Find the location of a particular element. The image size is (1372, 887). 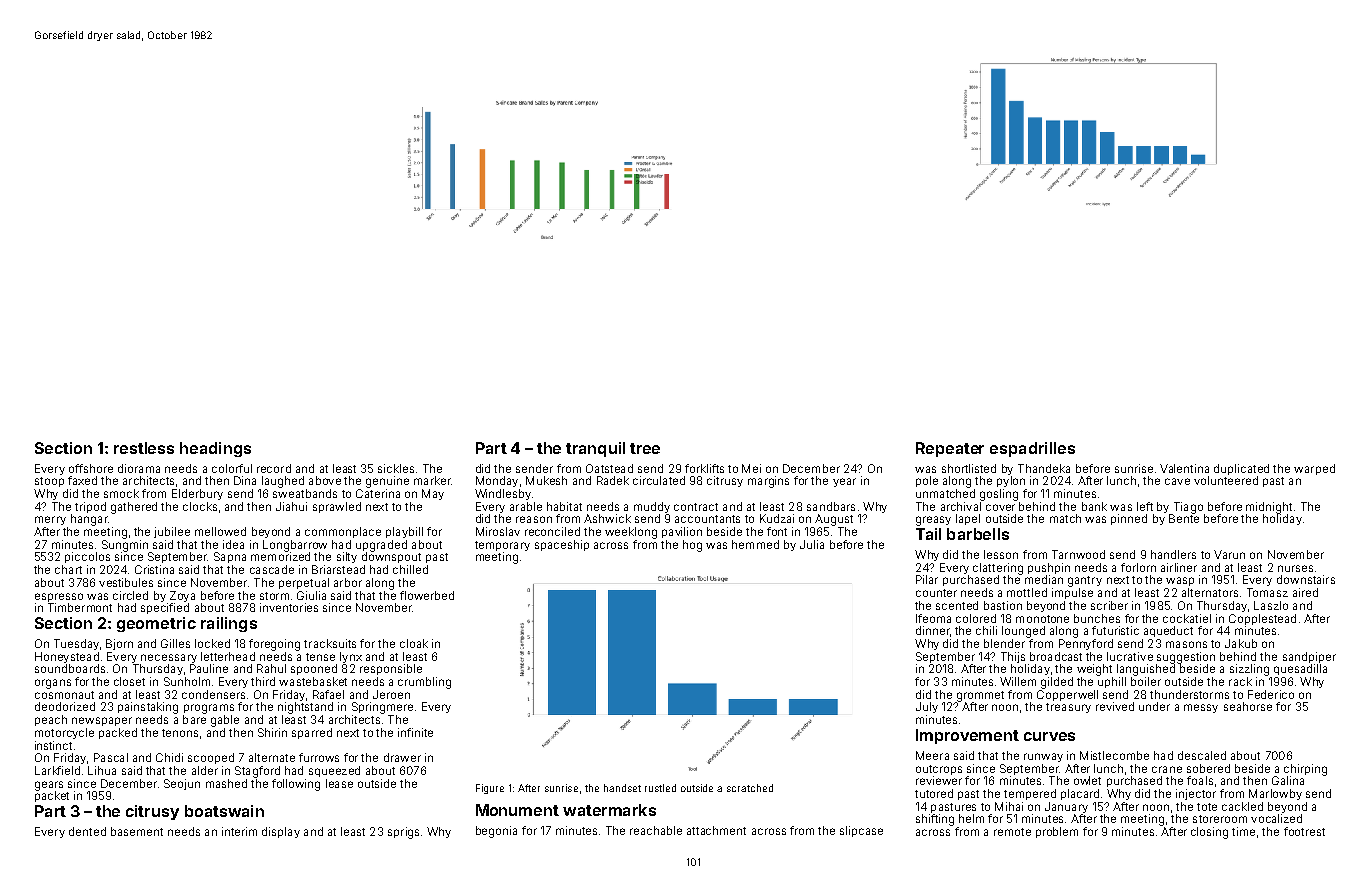

organs is located at coordinates (53, 684).
